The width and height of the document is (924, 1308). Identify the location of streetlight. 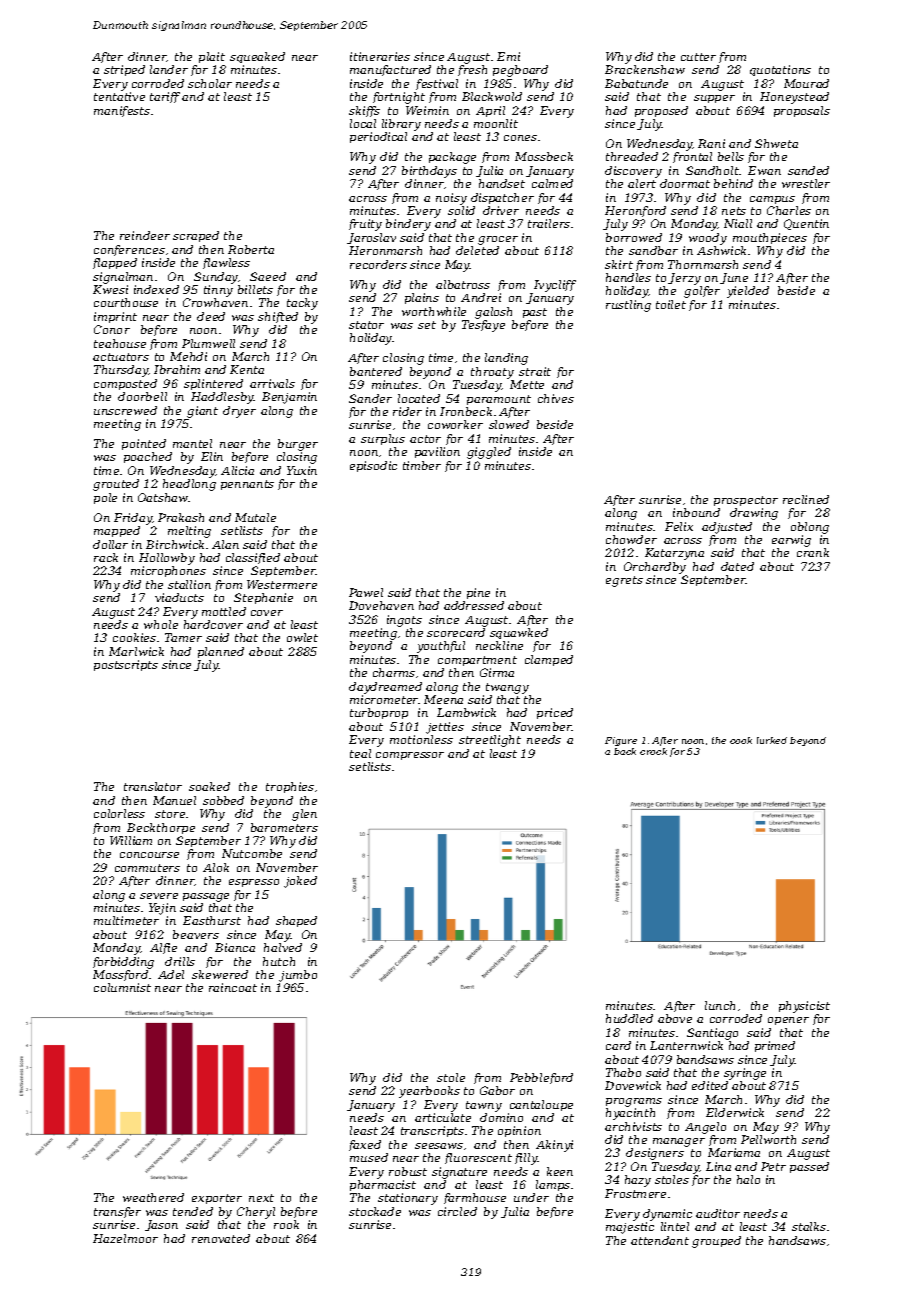
(490, 741).
